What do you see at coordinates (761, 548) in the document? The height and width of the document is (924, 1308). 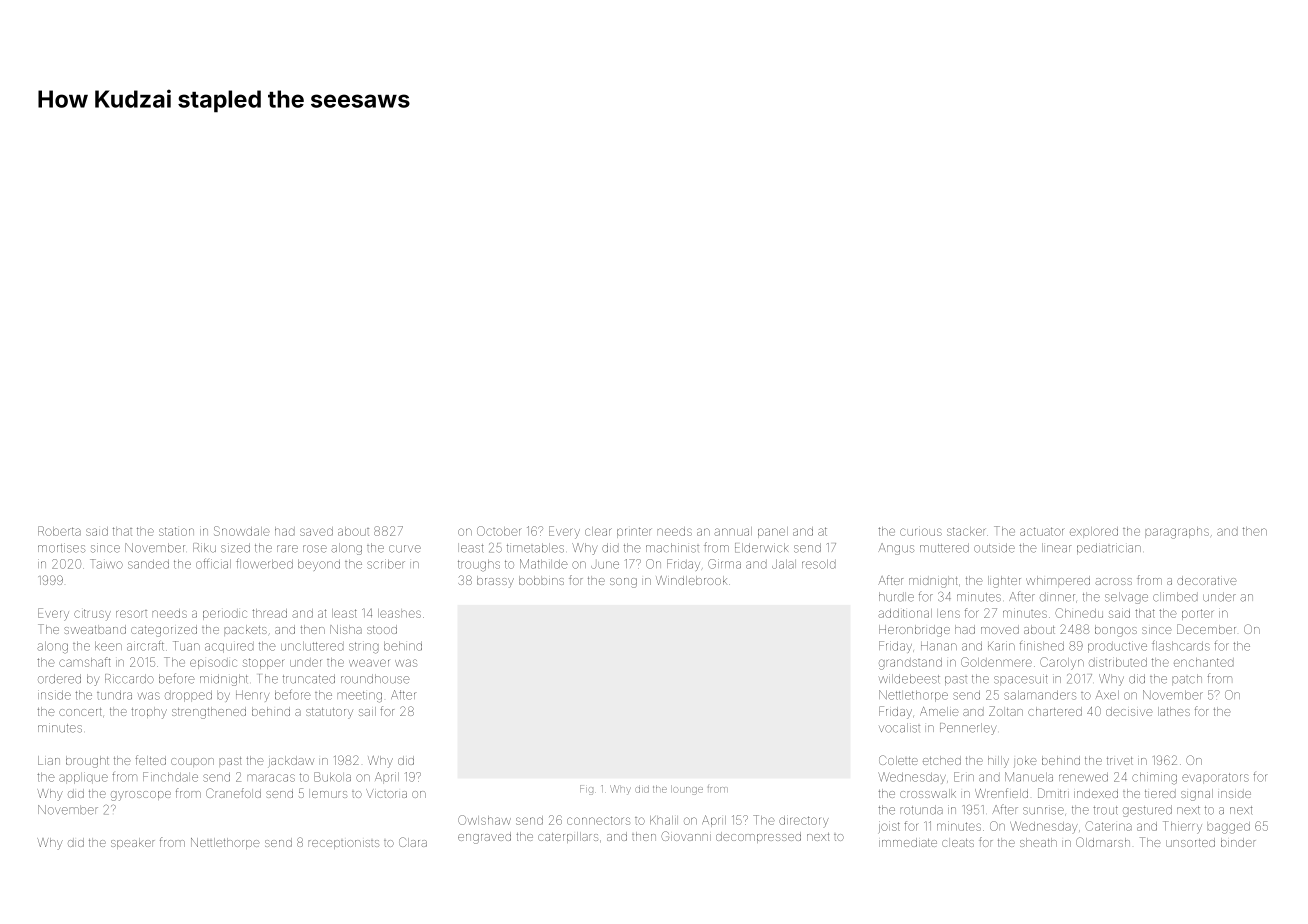 I see `Elderwick` at bounding box center [761, 548].
